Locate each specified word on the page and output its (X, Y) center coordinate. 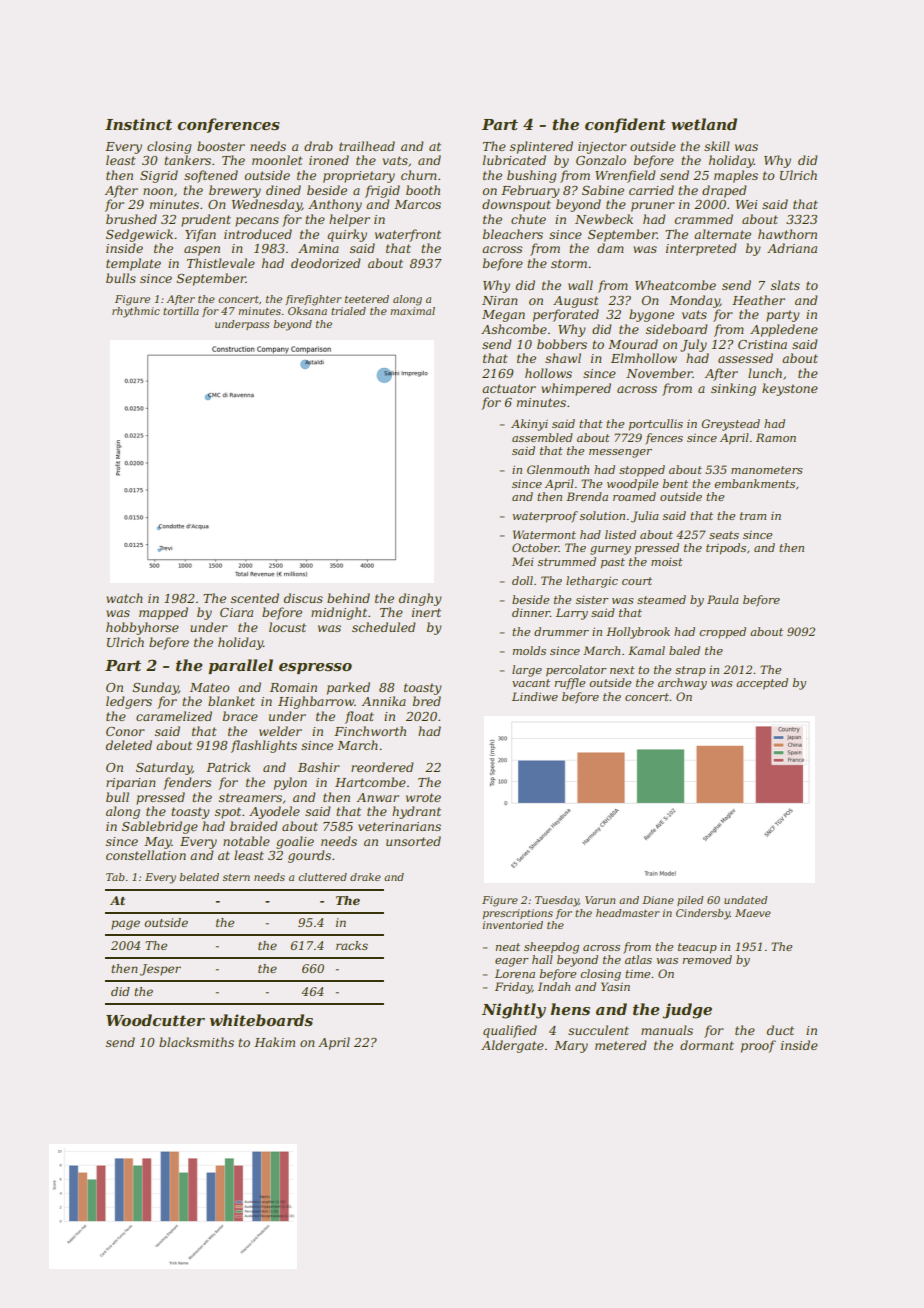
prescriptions (518, 914)
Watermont (544, 534)
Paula (723, 599)
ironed (329, 160)
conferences (228, 125)
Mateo (210, 687)
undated (746, 900)
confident (625, 125)
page (125, 925)
